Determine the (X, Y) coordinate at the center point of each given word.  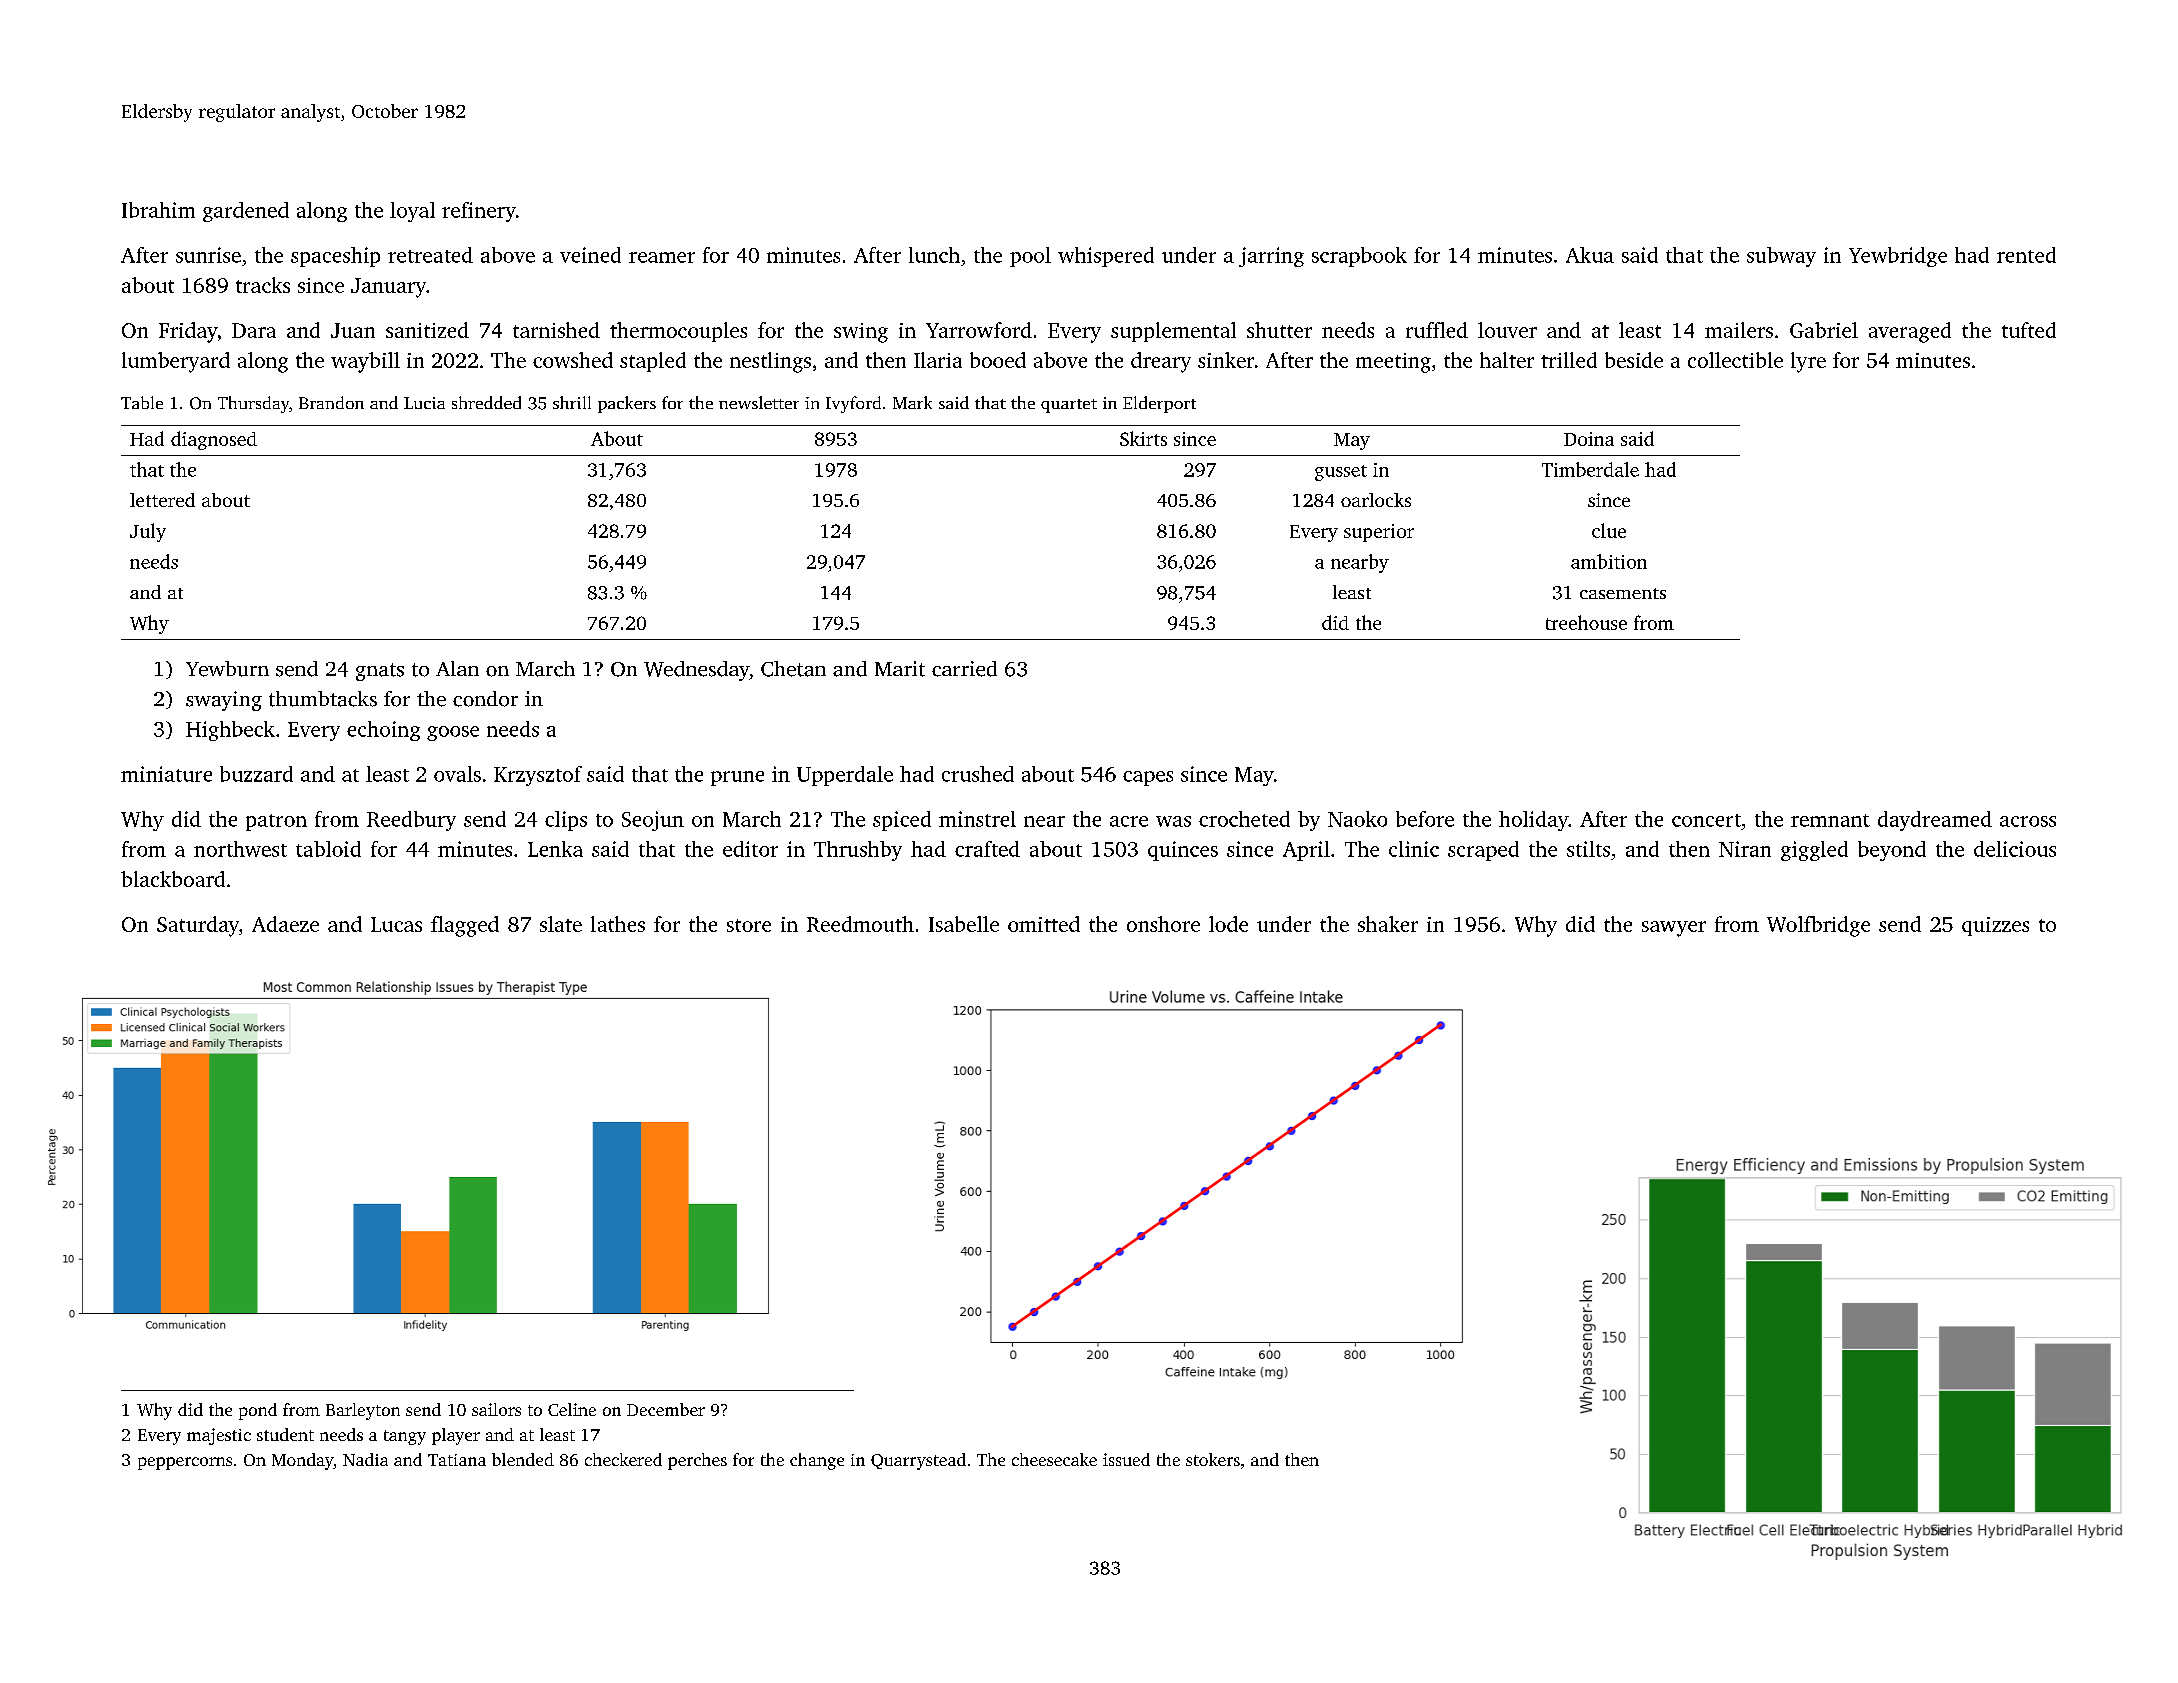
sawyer (1674, 929)
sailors (496, 1409)
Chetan (793, 669)
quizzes (1995, 926)
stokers (1213, 1459)
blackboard (173, 879)
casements (1623, 593)
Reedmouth (860, 924)
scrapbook (1359, 257)
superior (1379, 533)
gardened (246, 212)
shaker (1388, 924)
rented (2026, 255)
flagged (465, 926)
